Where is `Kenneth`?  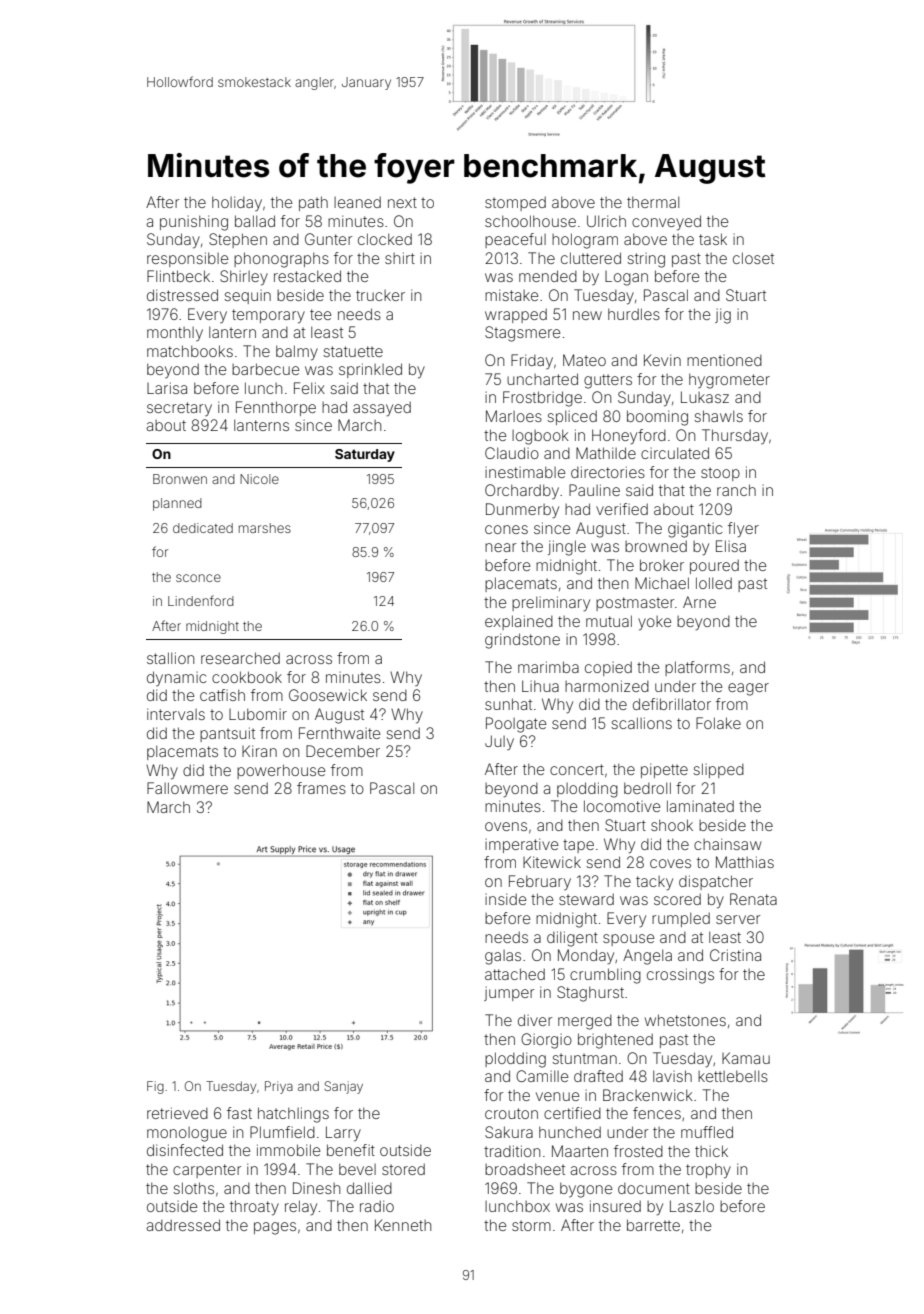 Kenneth is located at coordinates (403, 1225).
